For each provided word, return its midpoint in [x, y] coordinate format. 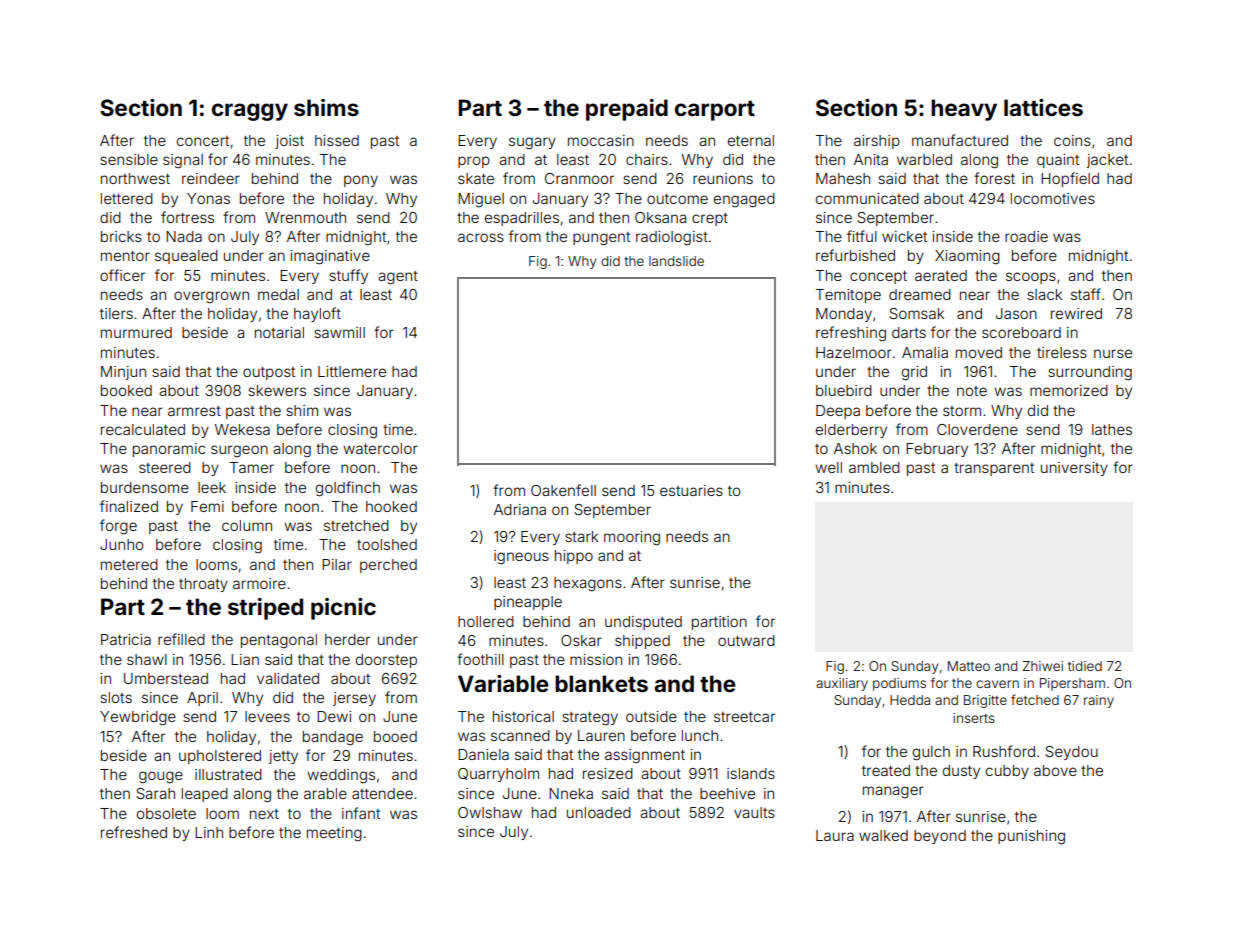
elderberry [851, 431]
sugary [532, 143]
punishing [1031, 837]
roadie [1026, 236]
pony [361, 181]
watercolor [380, 448]
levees [267, 716]
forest [994, 178]
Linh [209, 832]
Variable [503, 683]
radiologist [672, 238]
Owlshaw [490, 812]
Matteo [969, 666]
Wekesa [242, 429]
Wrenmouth [305, 217]
